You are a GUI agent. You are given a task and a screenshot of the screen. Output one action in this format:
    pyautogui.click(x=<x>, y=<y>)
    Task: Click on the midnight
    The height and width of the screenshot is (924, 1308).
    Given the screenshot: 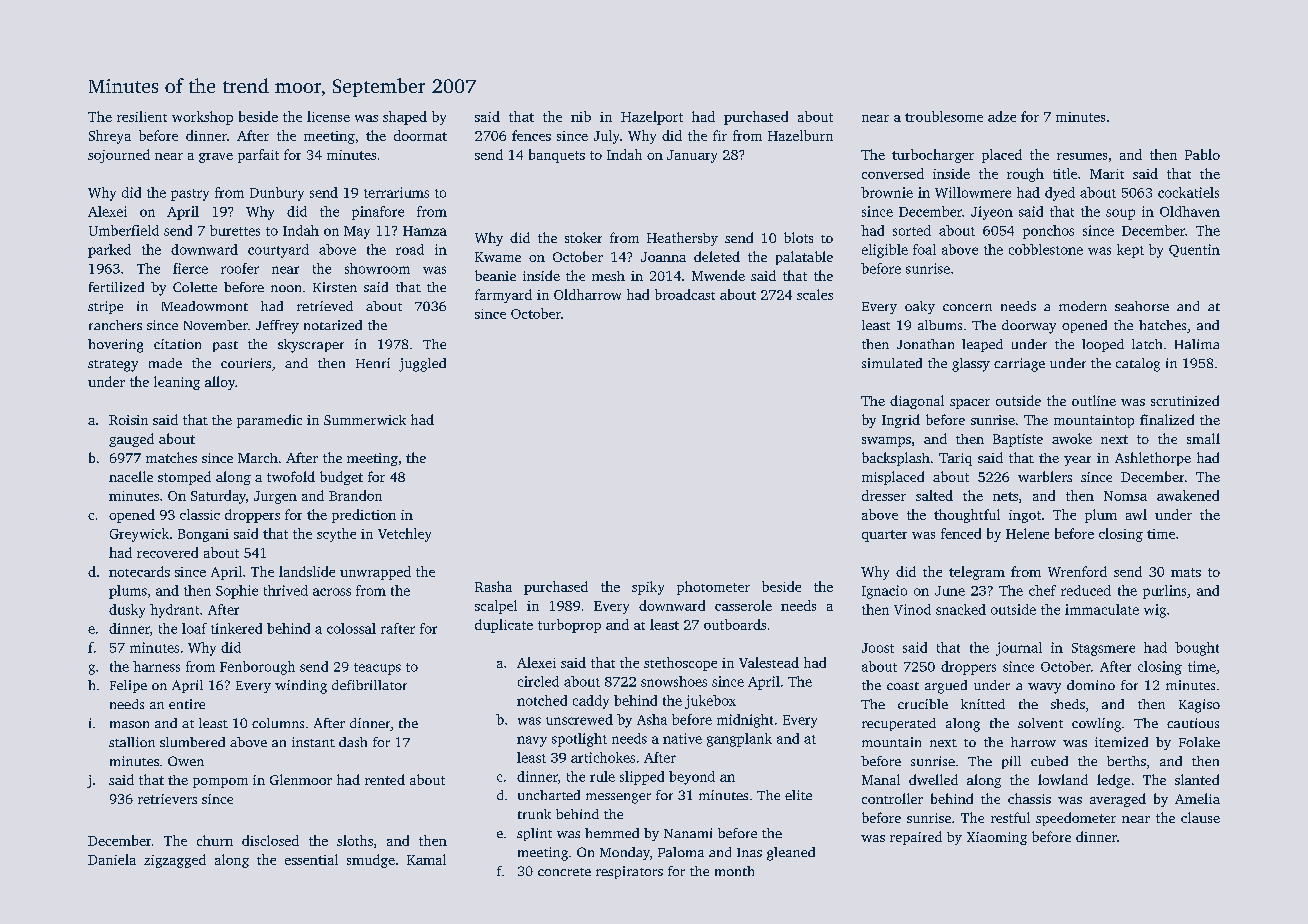 What is the action you would take?
    pyautogui.click(x=745, y=721)
